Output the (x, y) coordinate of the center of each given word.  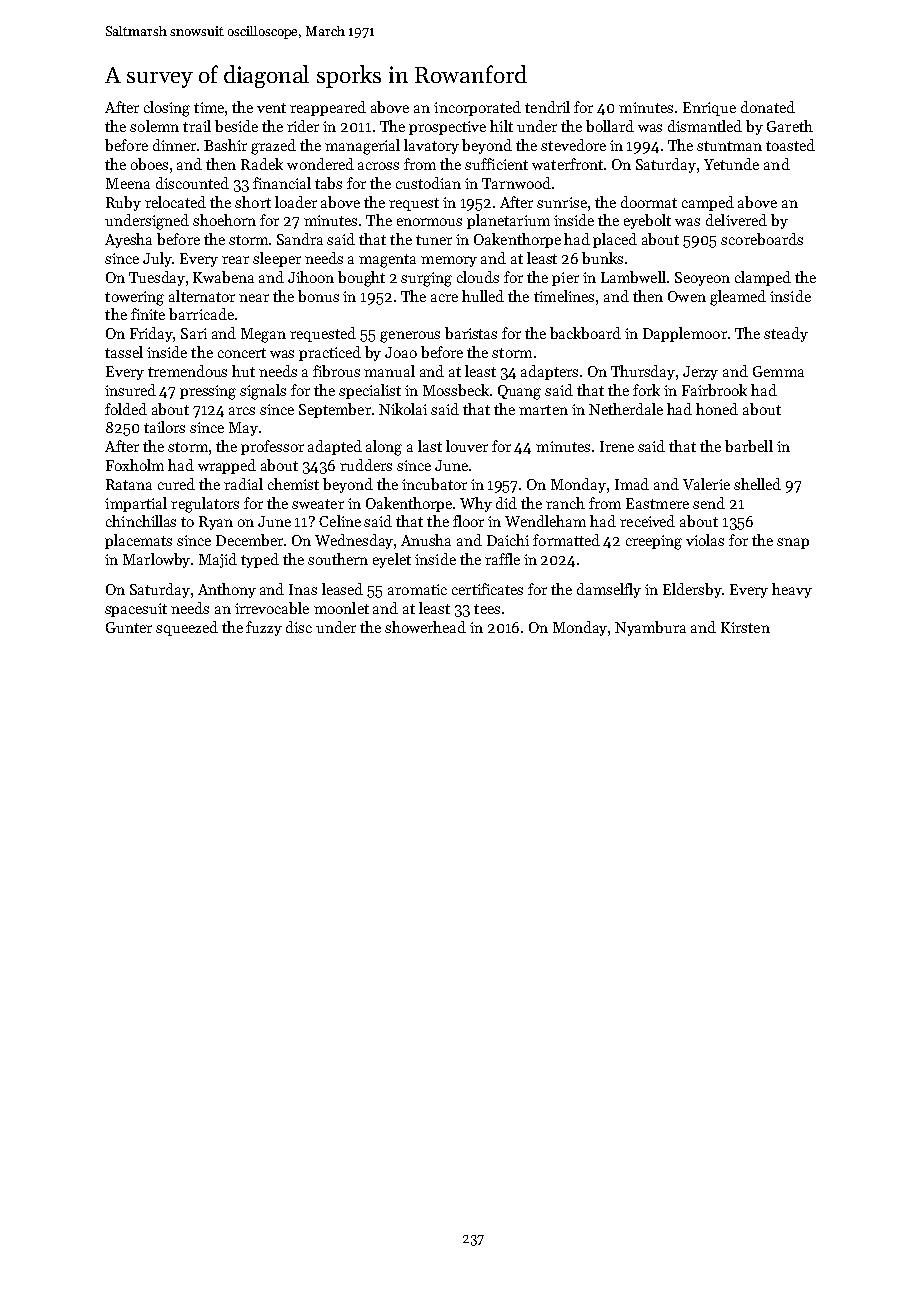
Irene (617, 446)
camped (708, 203)
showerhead (425, 627)
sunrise (562, 202)
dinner (174, 145)
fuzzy (264, 628)
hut (243, 371)
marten (543, 410)
